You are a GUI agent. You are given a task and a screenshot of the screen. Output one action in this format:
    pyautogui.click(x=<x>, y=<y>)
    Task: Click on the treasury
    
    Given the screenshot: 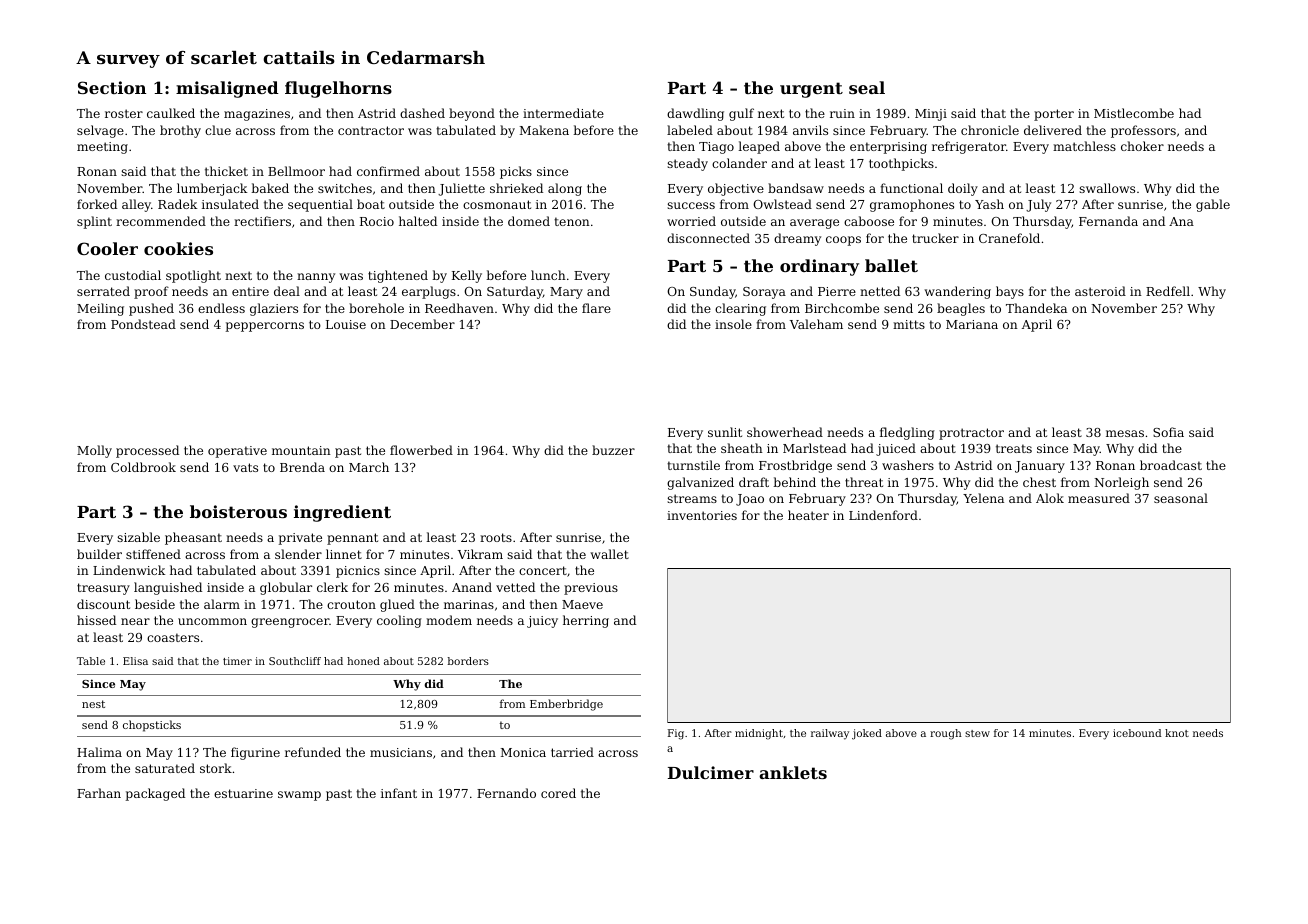 What is the action you would take?
    pyautogui.click(x=103, y=589)
